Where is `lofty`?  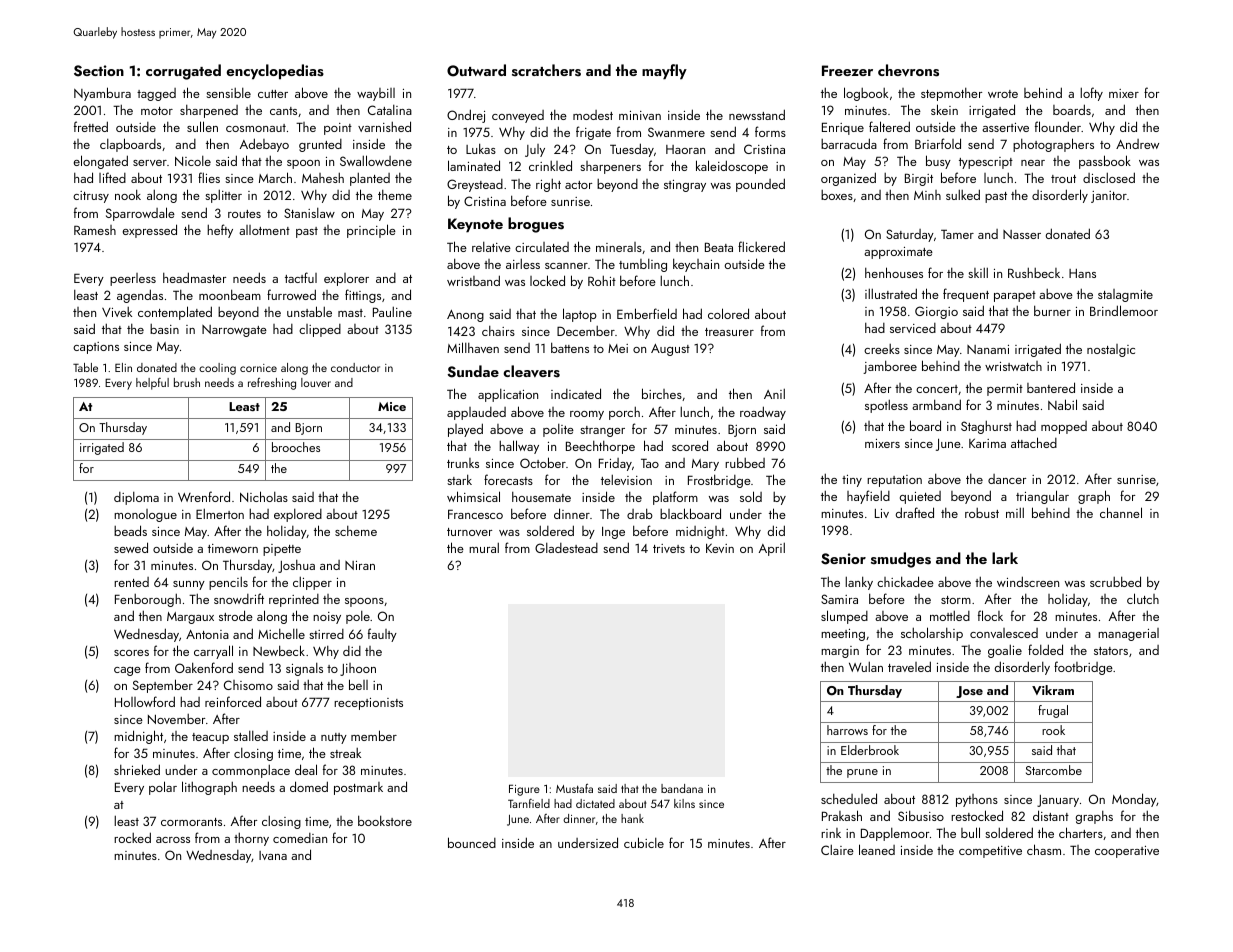 lofty is located at coordinates (1091, 94).
